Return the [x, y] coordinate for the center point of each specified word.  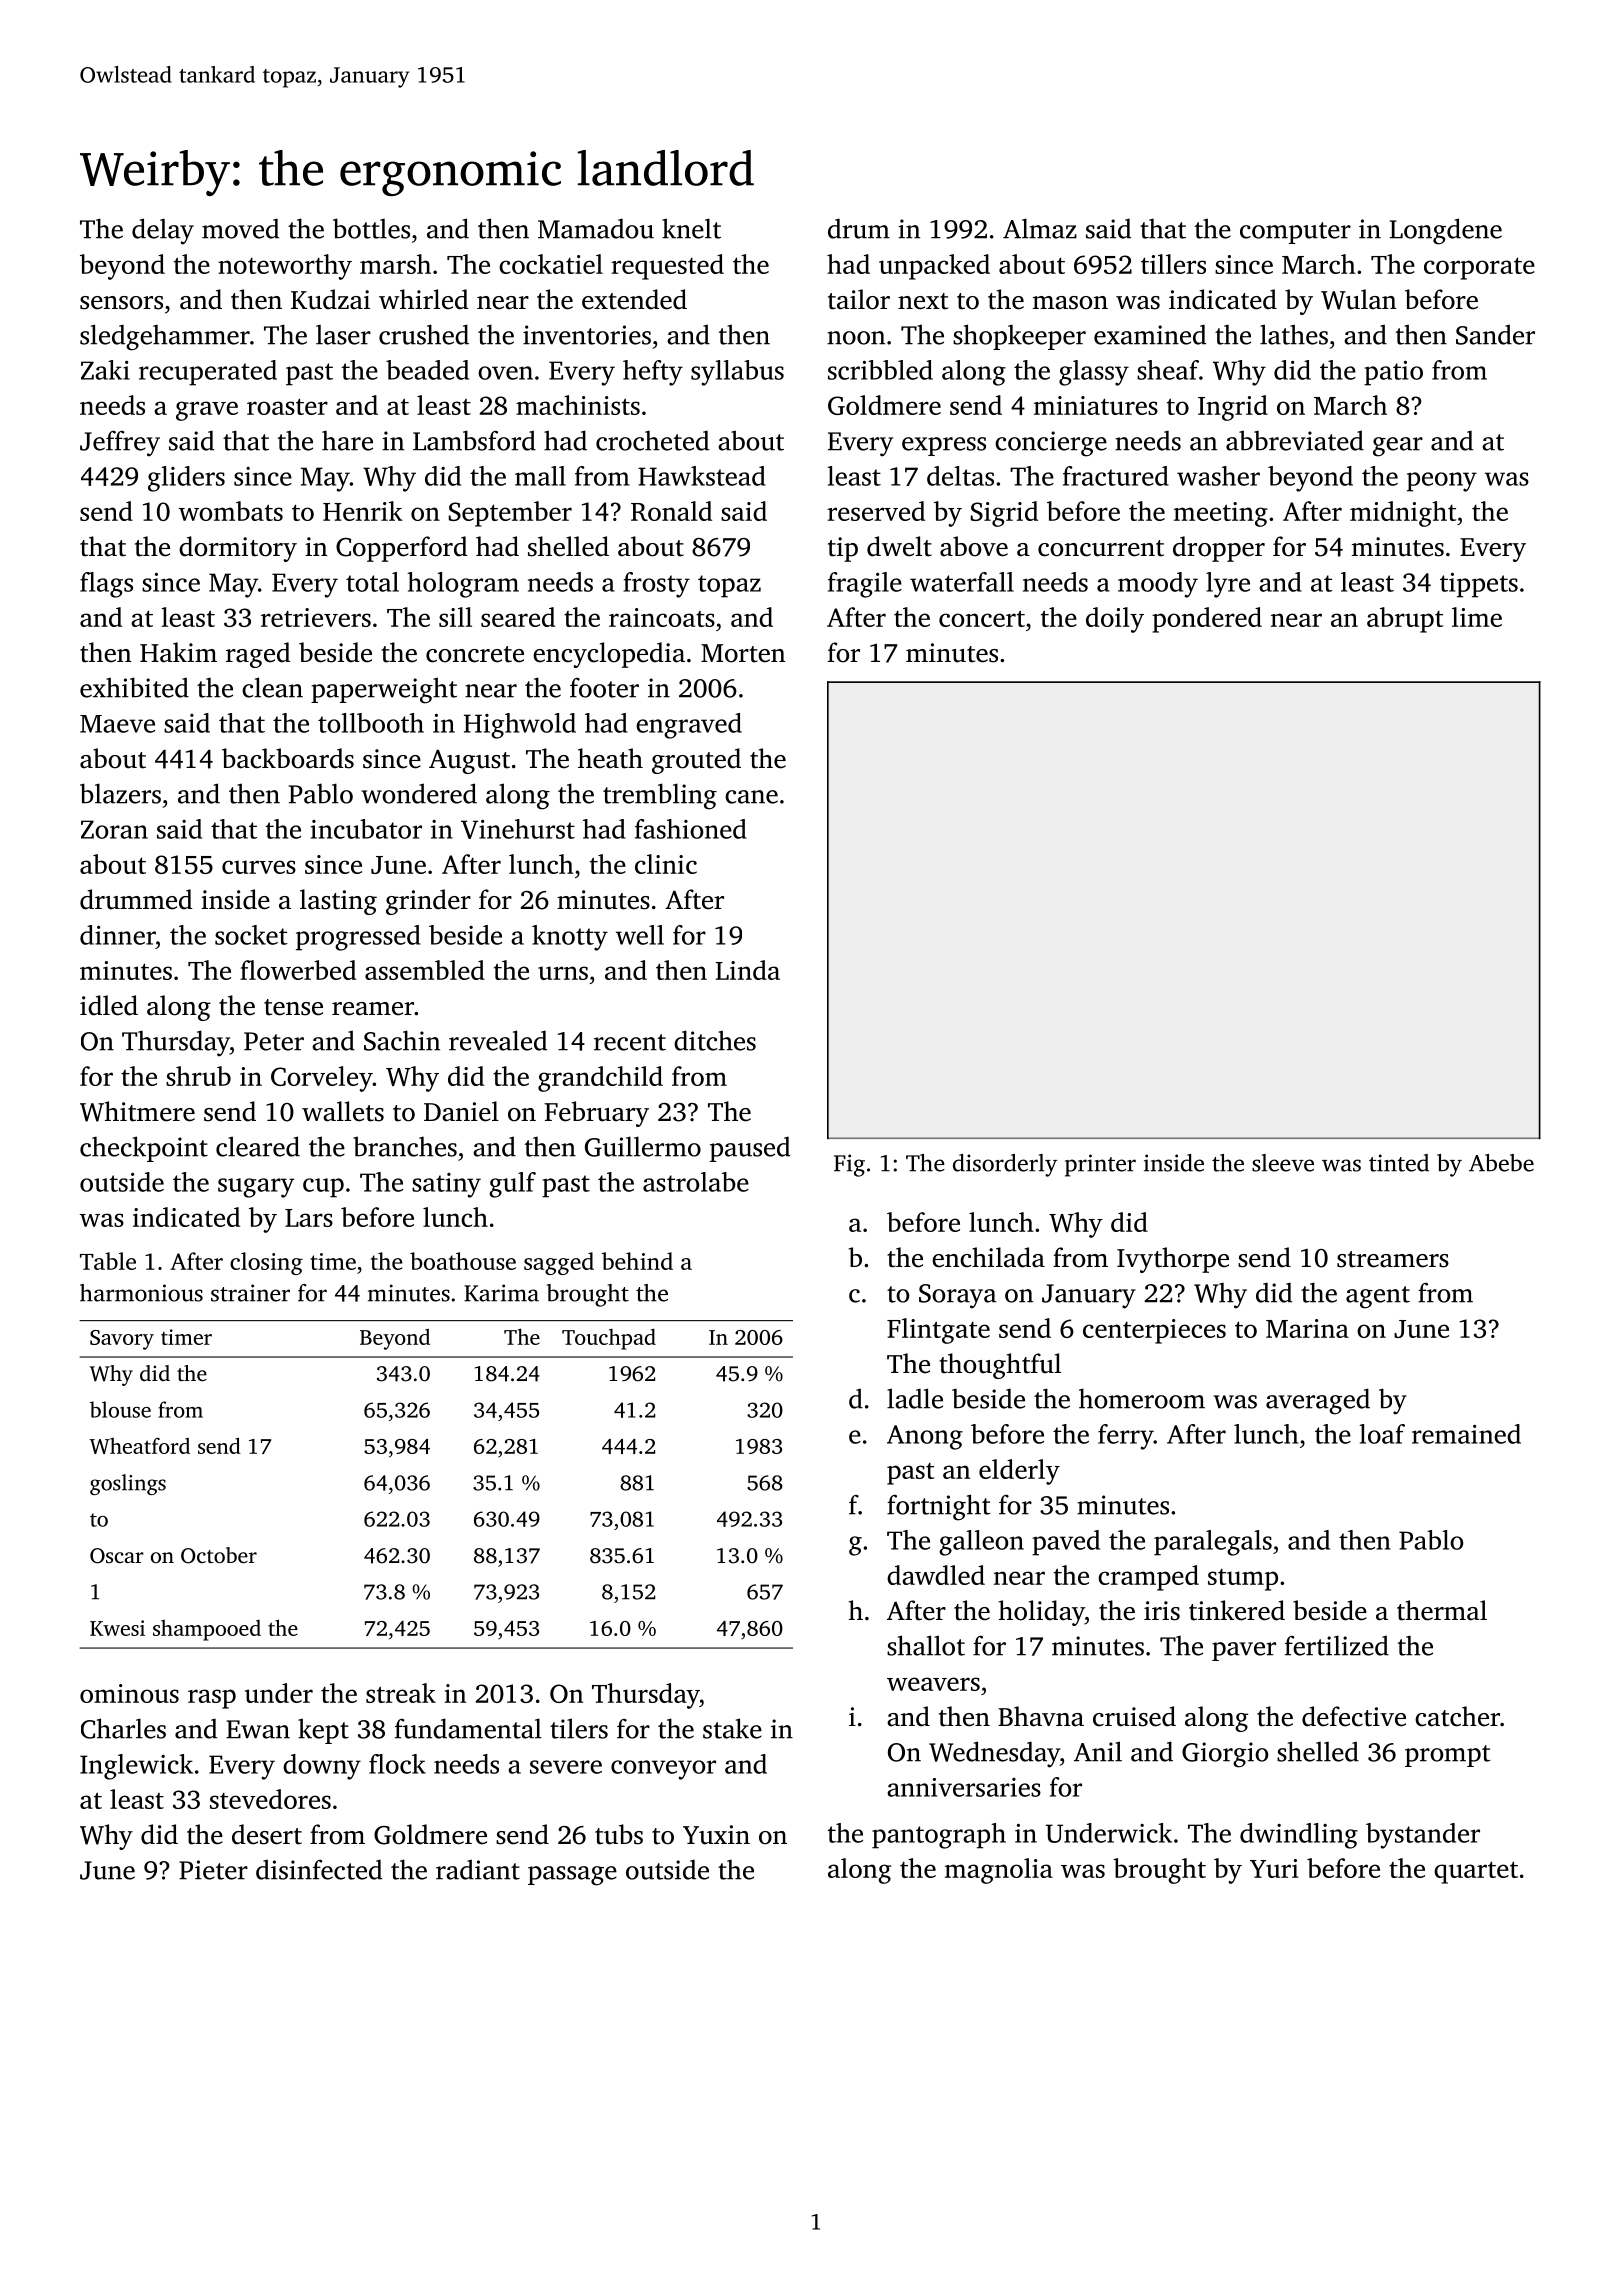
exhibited [134, 687]
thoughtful [1000, 1366]
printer [1100, 1165]
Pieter [213, 1870]
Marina [1307, 1328]
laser [343, 334]
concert [982, 619]
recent [630, 1042]
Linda [747, 970]
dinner [118, 935]
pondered [1207, 620]
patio [1393, 373]
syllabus [737, 373]
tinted [1399, 1163]
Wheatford [140, 1446]
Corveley [322, 1079]
